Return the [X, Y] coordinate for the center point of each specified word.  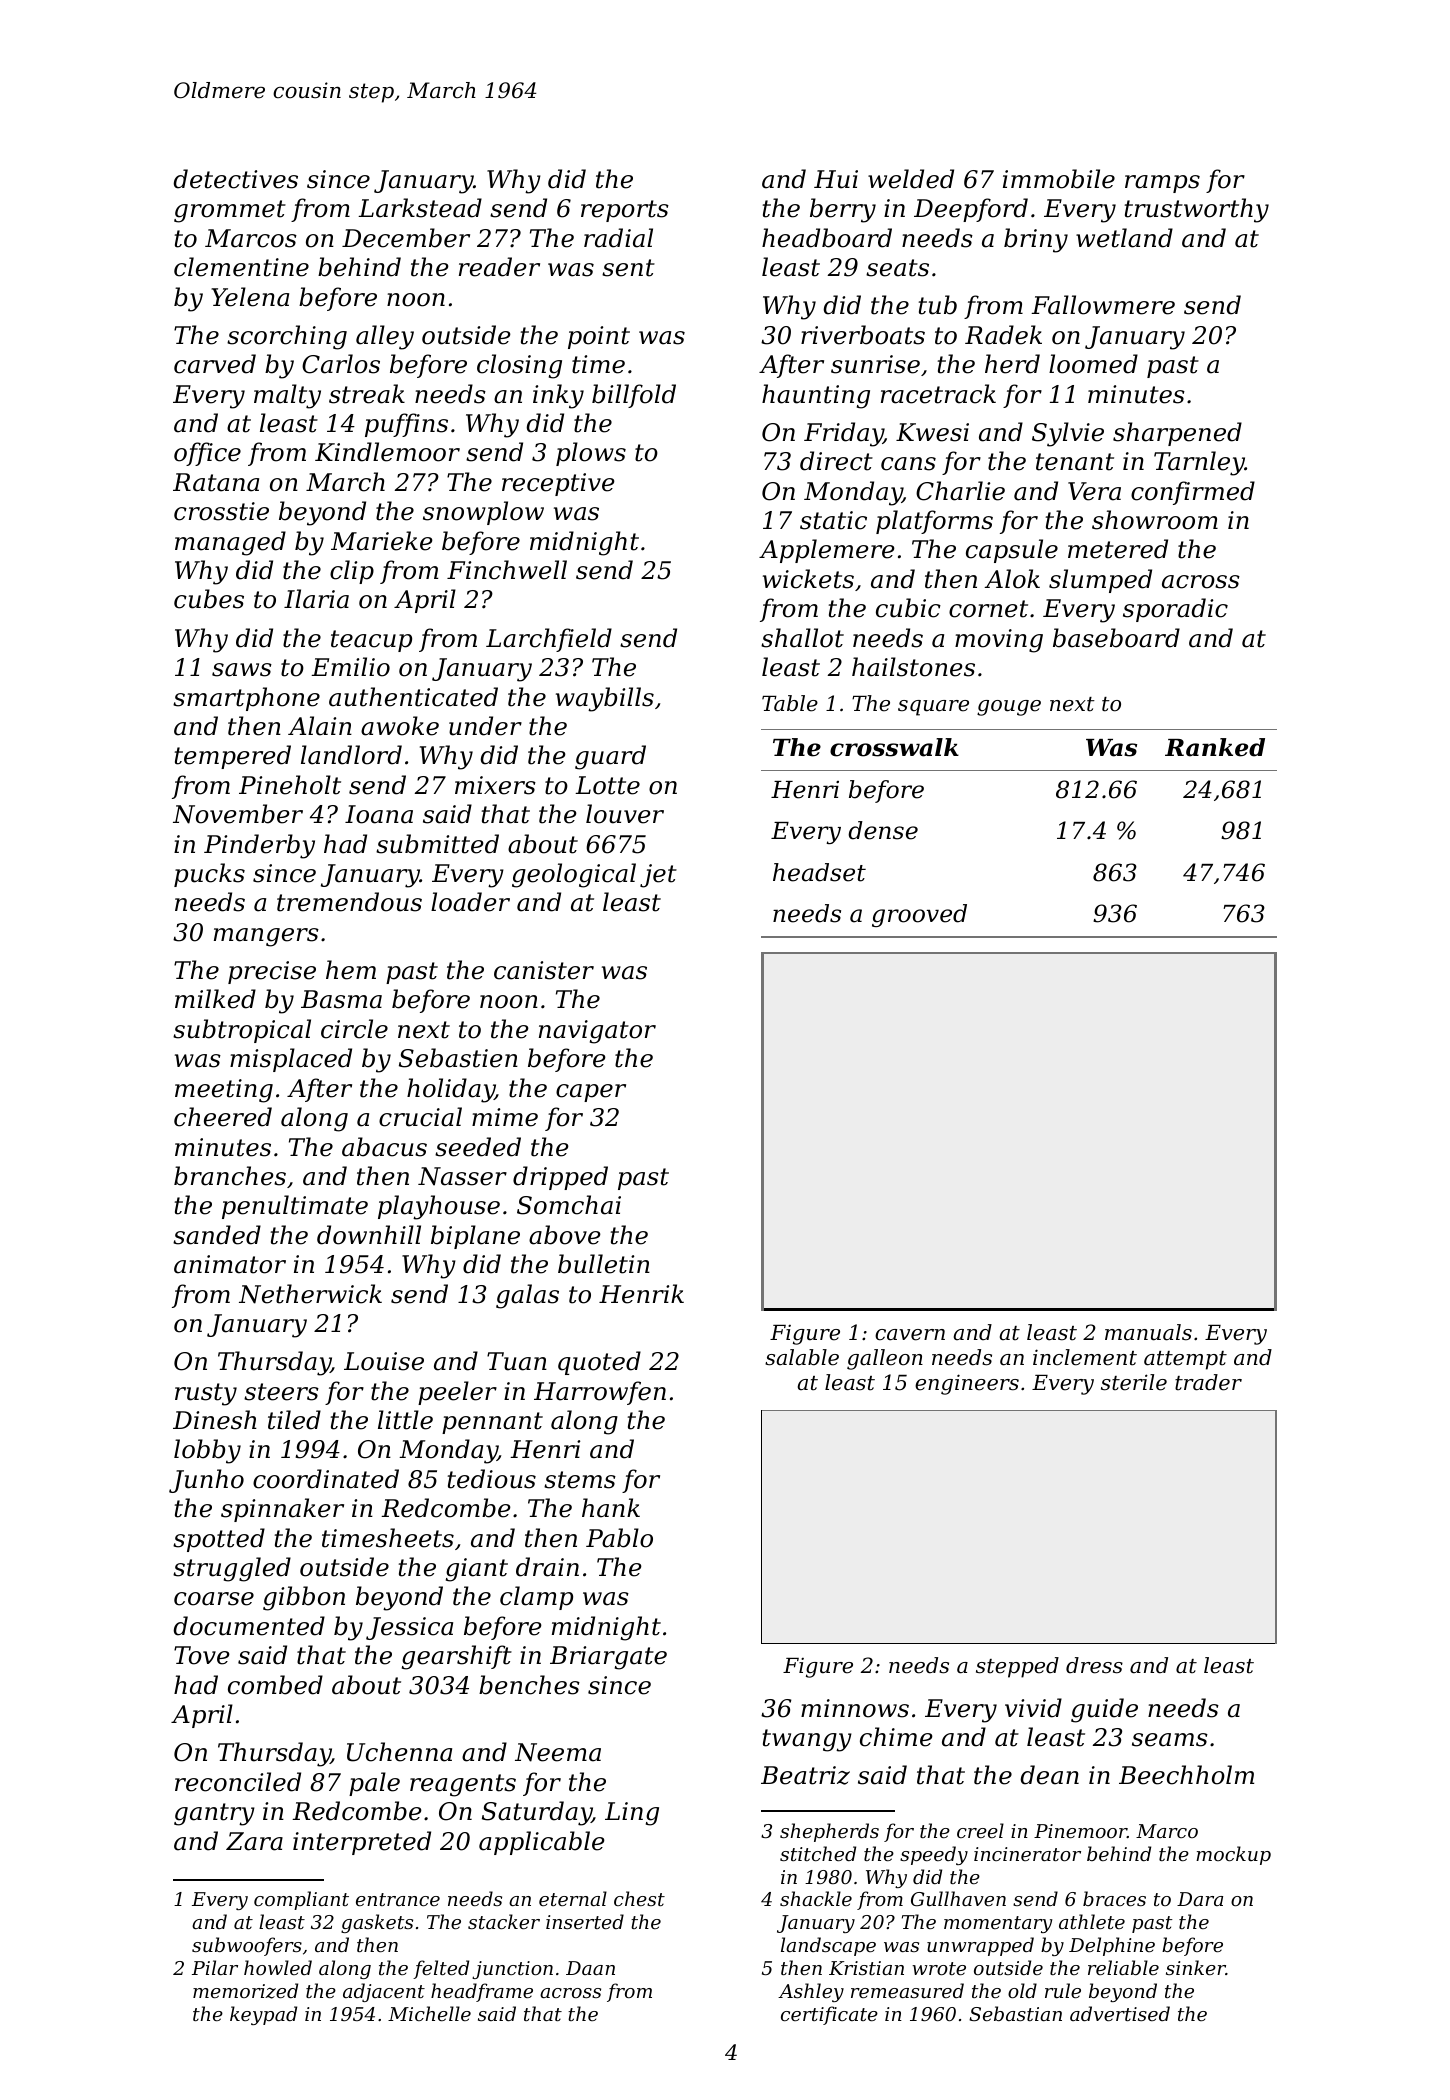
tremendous [349, 902]
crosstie [221, 511]
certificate [829, 2015]
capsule [1012, 551]
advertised [1120, 2013]
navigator [597, 1032]
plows [591, 454]
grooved [919, 915]
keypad [263, 2015]
